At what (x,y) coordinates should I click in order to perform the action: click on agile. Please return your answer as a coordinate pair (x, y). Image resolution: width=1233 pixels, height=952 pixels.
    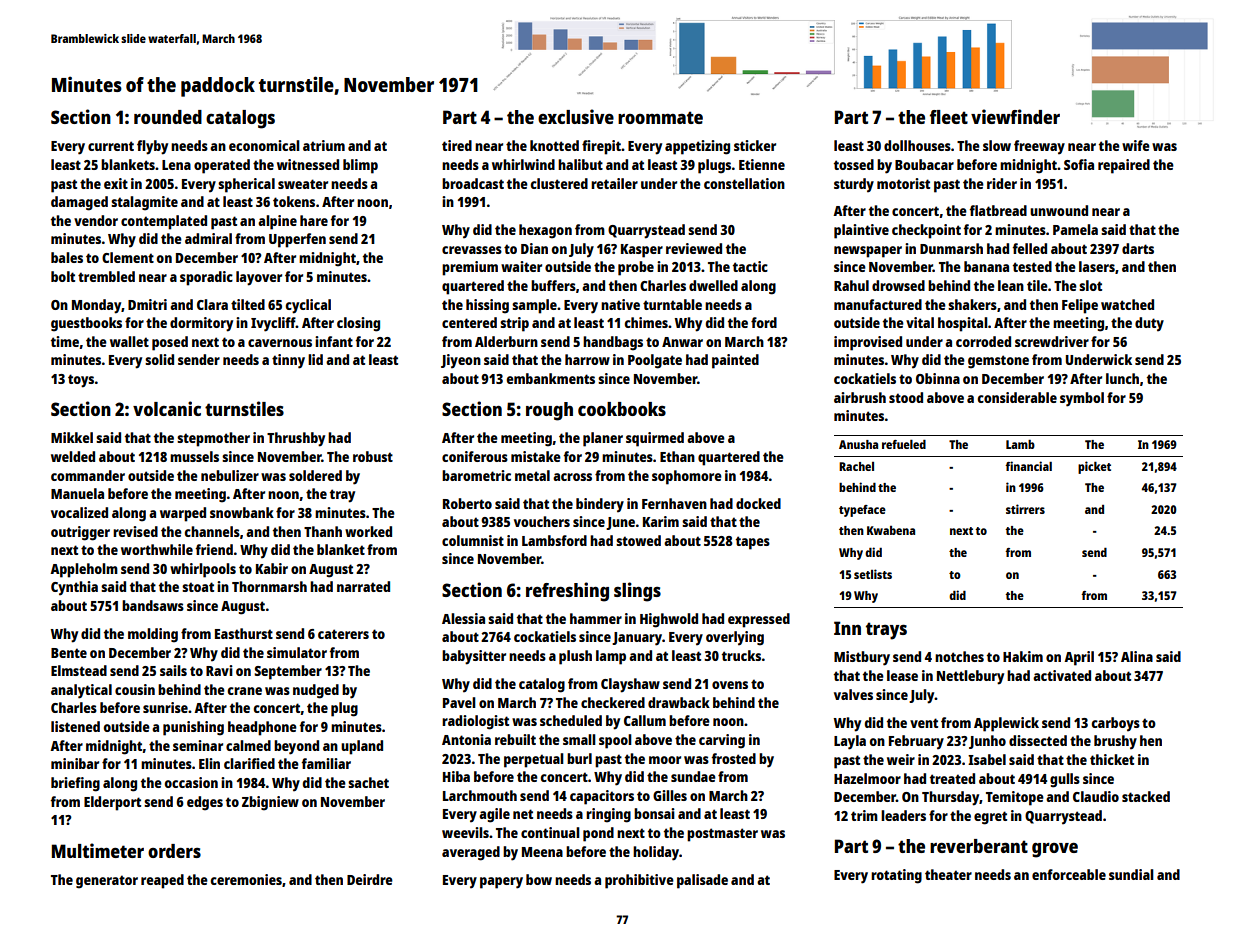
    Looking at the image, I should click on (494, 815).
